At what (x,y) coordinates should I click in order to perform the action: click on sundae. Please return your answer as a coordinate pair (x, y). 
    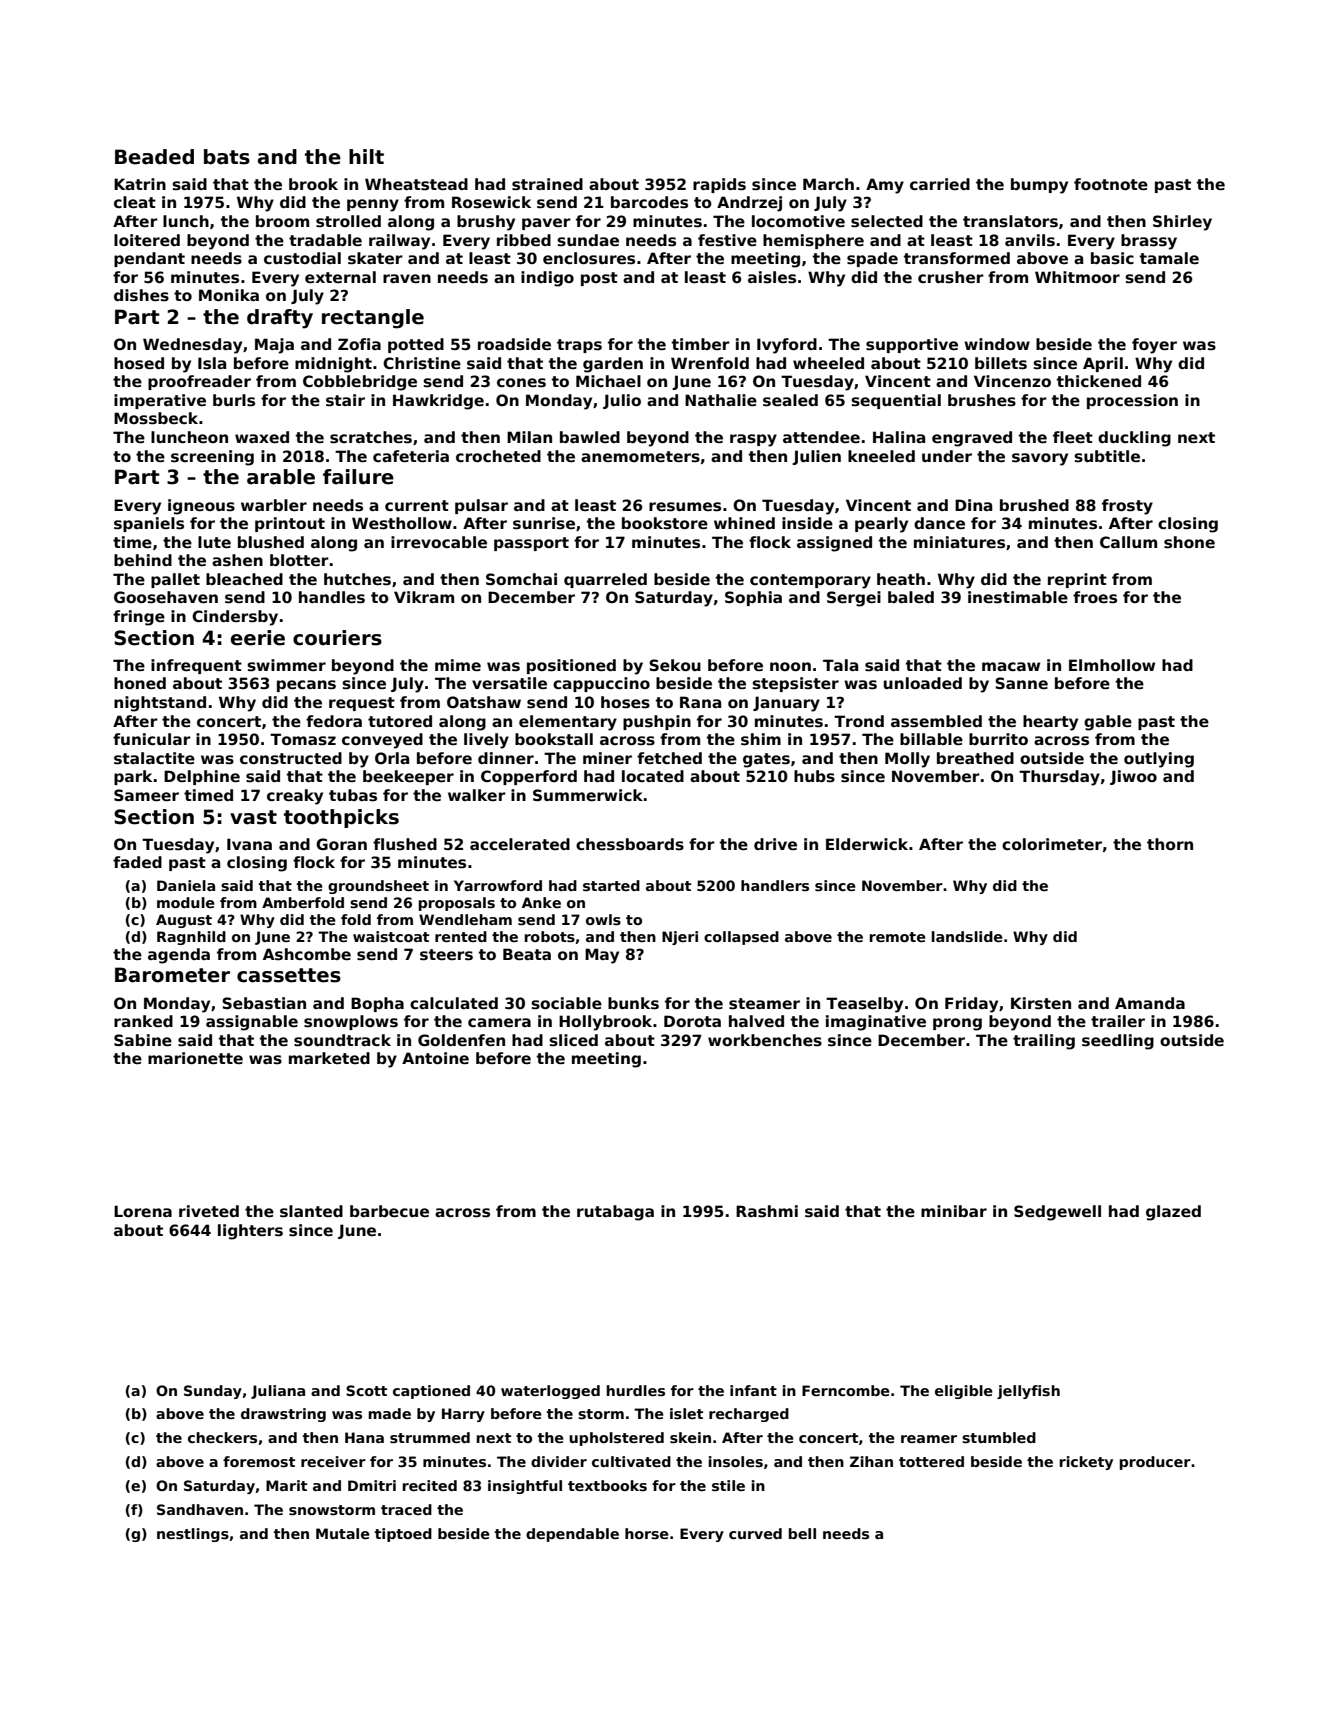
    Looking at the image, I should click on (588, 240).
